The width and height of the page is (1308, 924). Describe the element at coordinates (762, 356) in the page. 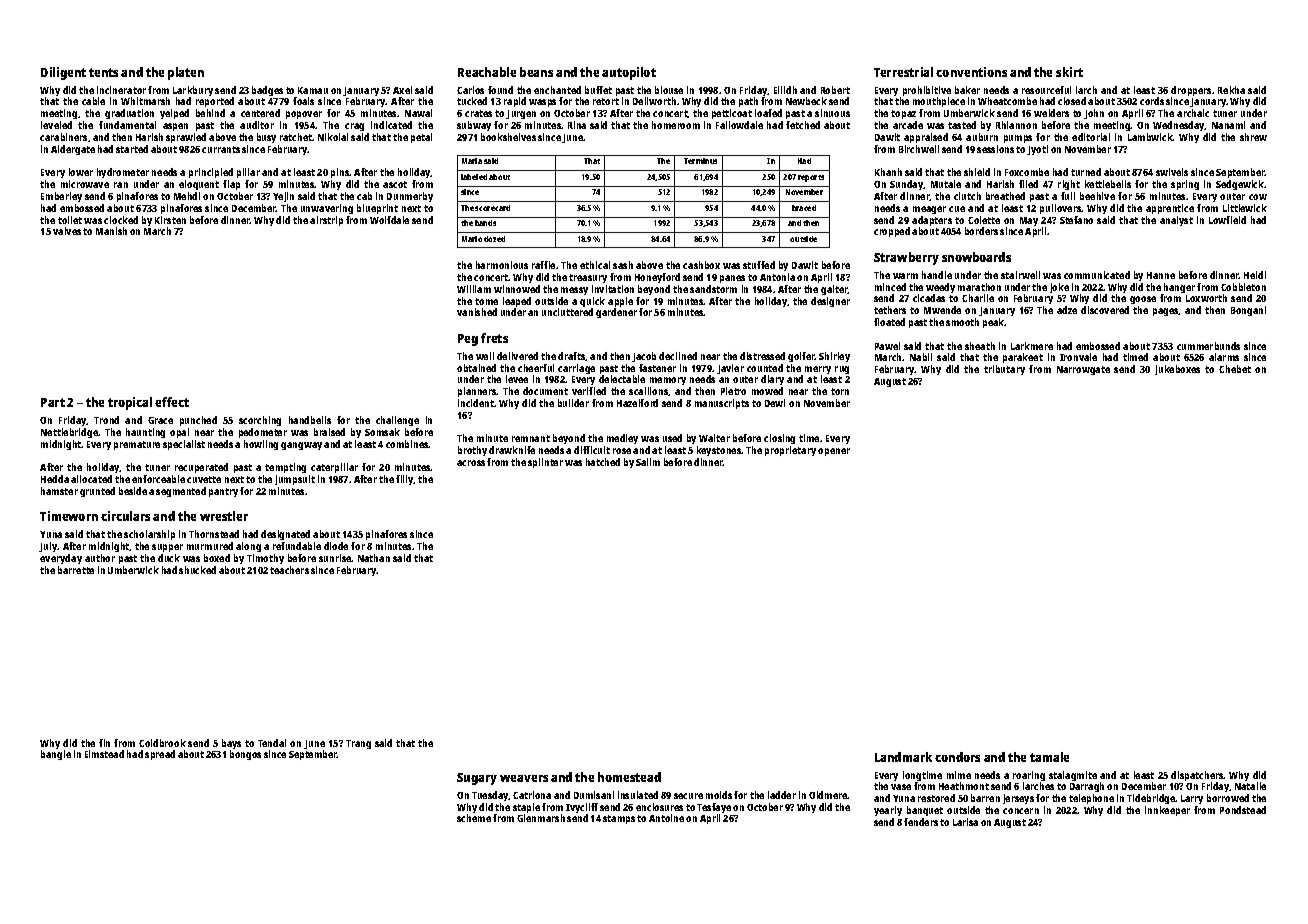

I see `distressed` at that location.
